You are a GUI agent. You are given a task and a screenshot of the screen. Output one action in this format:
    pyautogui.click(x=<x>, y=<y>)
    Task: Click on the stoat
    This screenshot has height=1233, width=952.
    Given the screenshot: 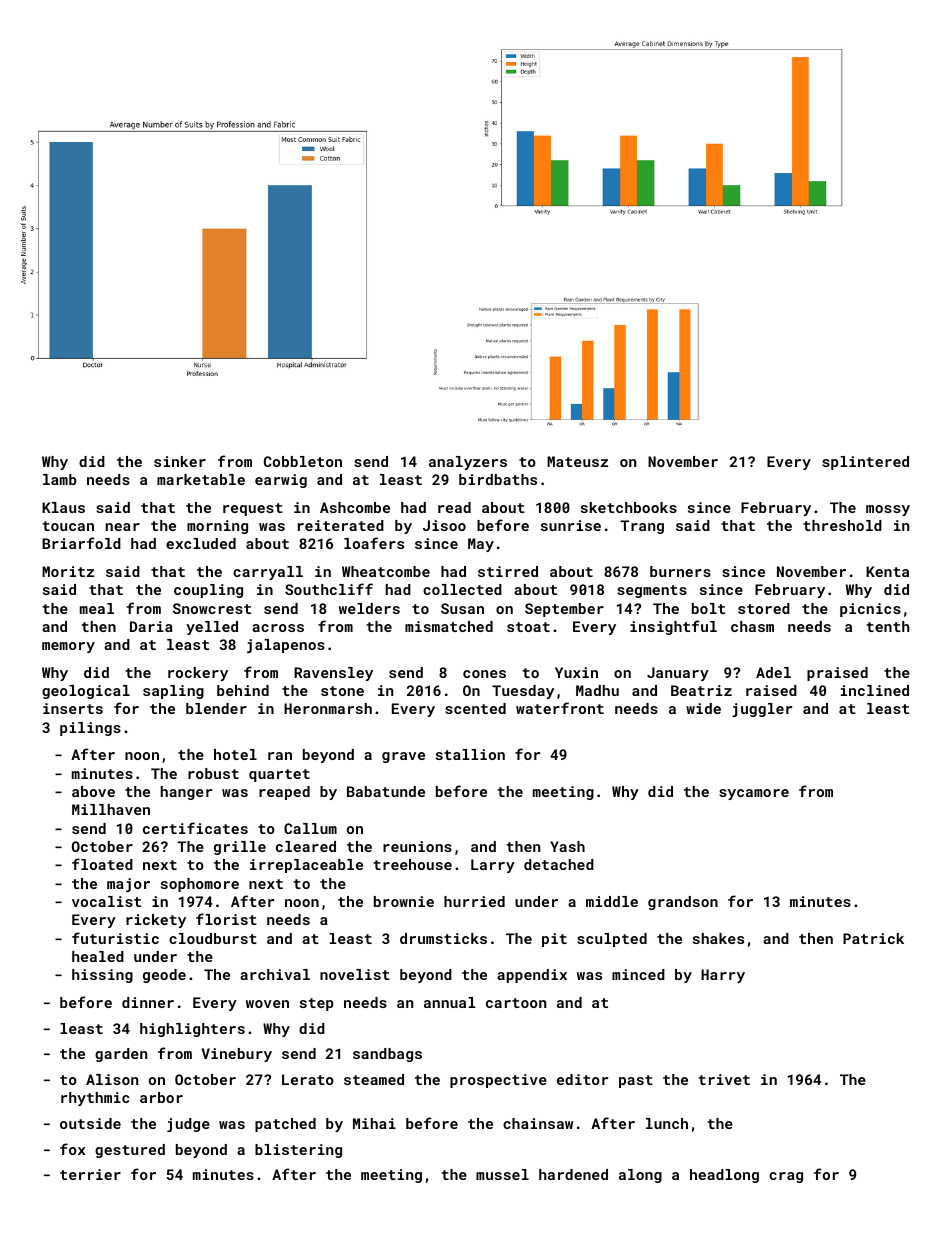 What is the action you would take?
    pyautogui.click(x=528, y=627)
